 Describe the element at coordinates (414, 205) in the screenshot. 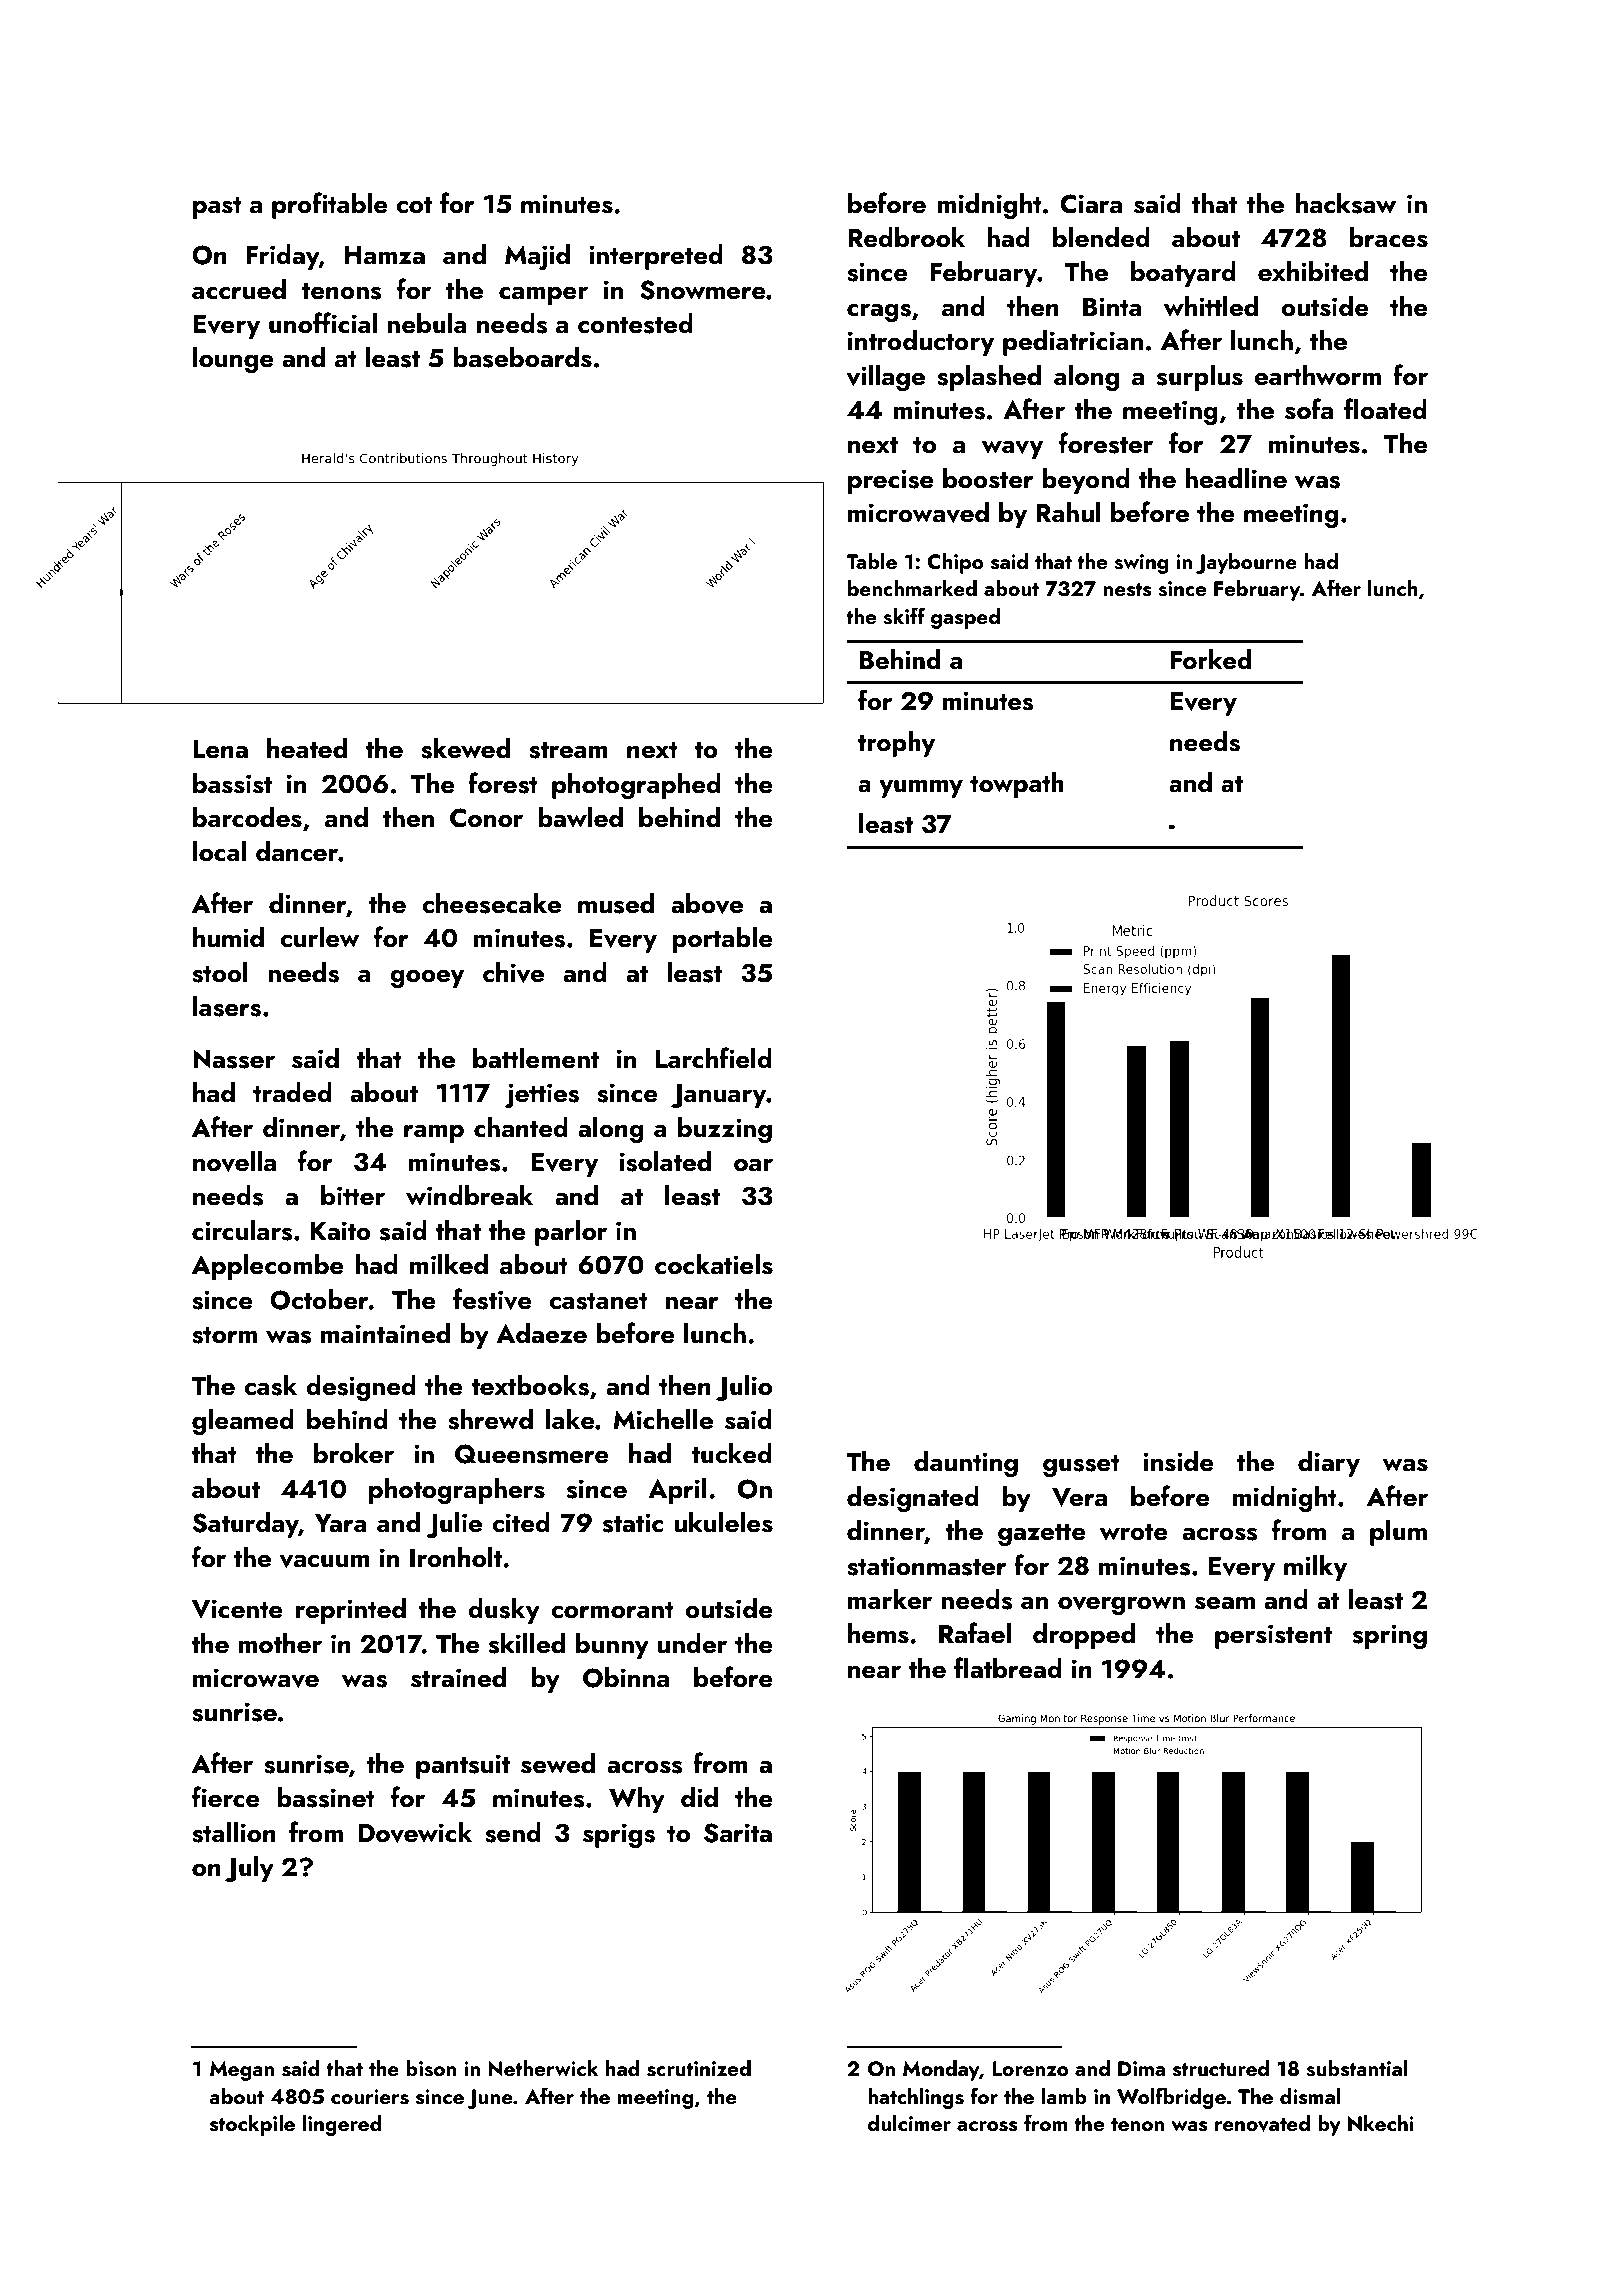

I see `cot` at that location.
